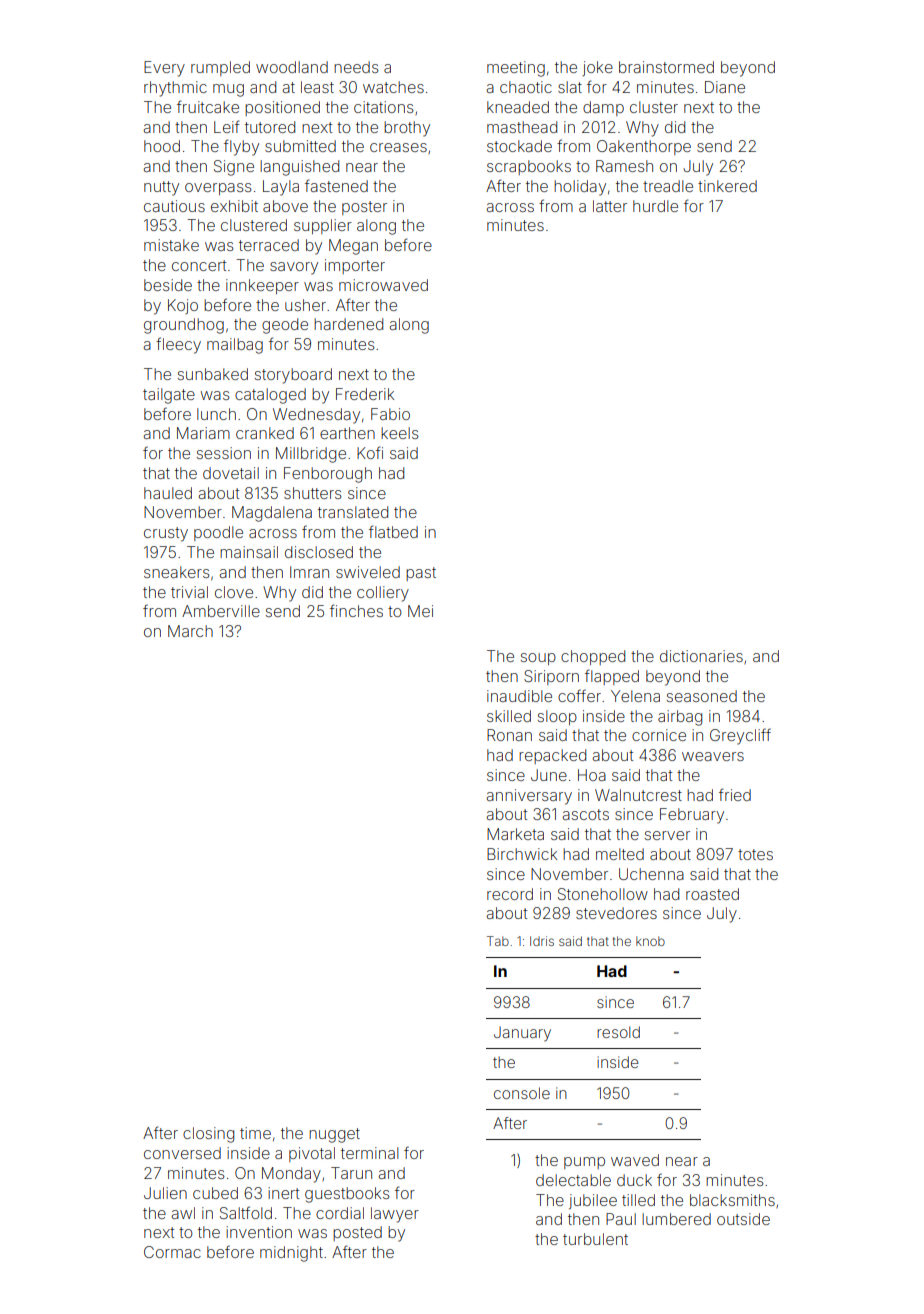 Image resolution: width=924 pixels, height=1314 pixels. Describe the element at coordinates (616, 913) in the image. I see `stevedores` at that location.
